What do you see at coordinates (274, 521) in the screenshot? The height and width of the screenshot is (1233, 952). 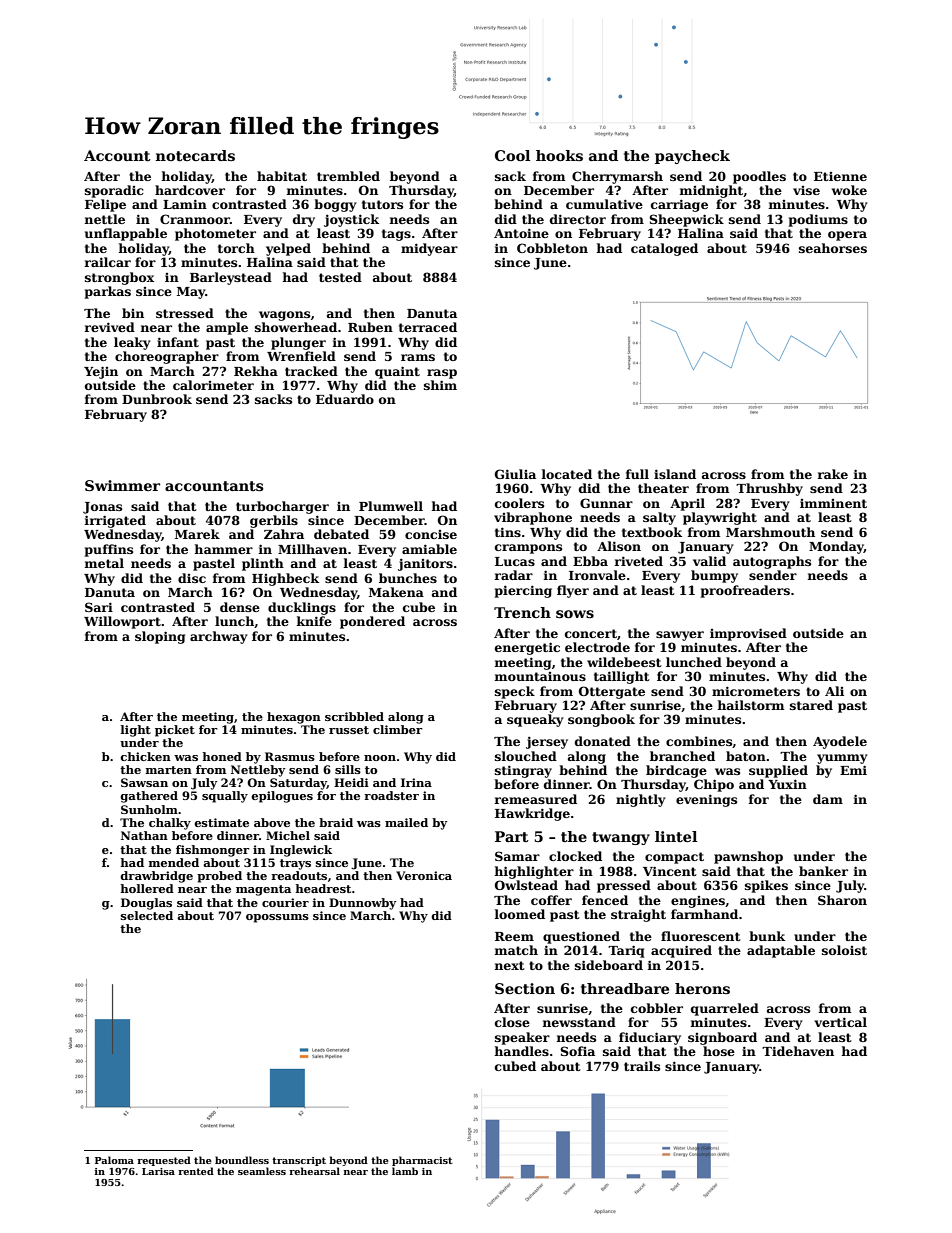 I see `gerbils` at bounding box center [274, 521].
